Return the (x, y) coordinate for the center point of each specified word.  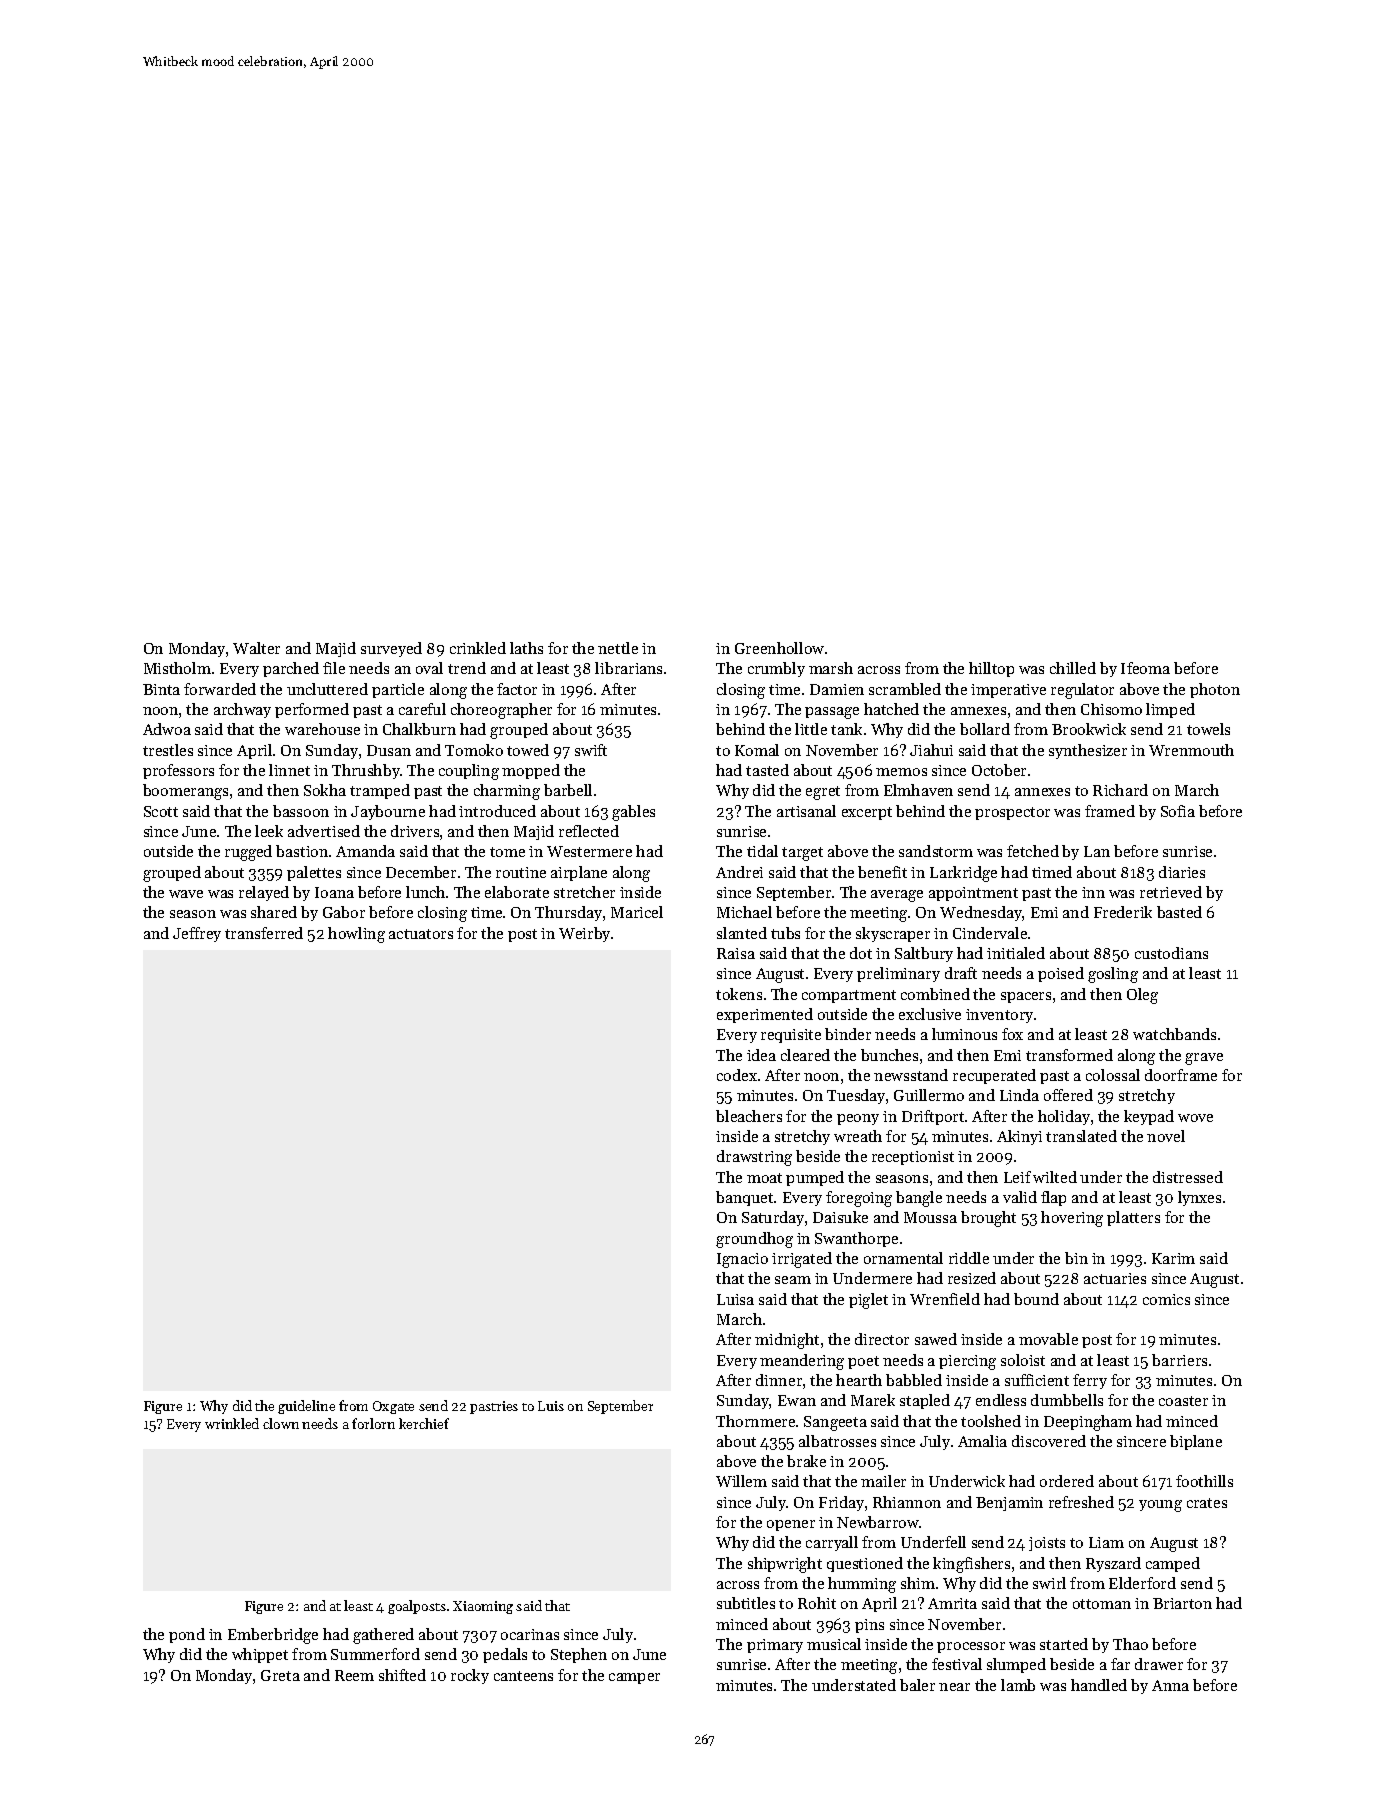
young (1160, 1506)
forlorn (373, 1423)
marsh (831, 668)
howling (356, 935)
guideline (306, 1407)
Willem (741, 1481)
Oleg (1142, 996)
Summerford (375, 1654)
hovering (1072, 1219)
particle (398, 690)
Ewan (797, 1400)
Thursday (568, 913)
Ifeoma (1145, 668)
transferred (264, 933)
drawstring (754, 1158)
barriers (1179, 1360)
